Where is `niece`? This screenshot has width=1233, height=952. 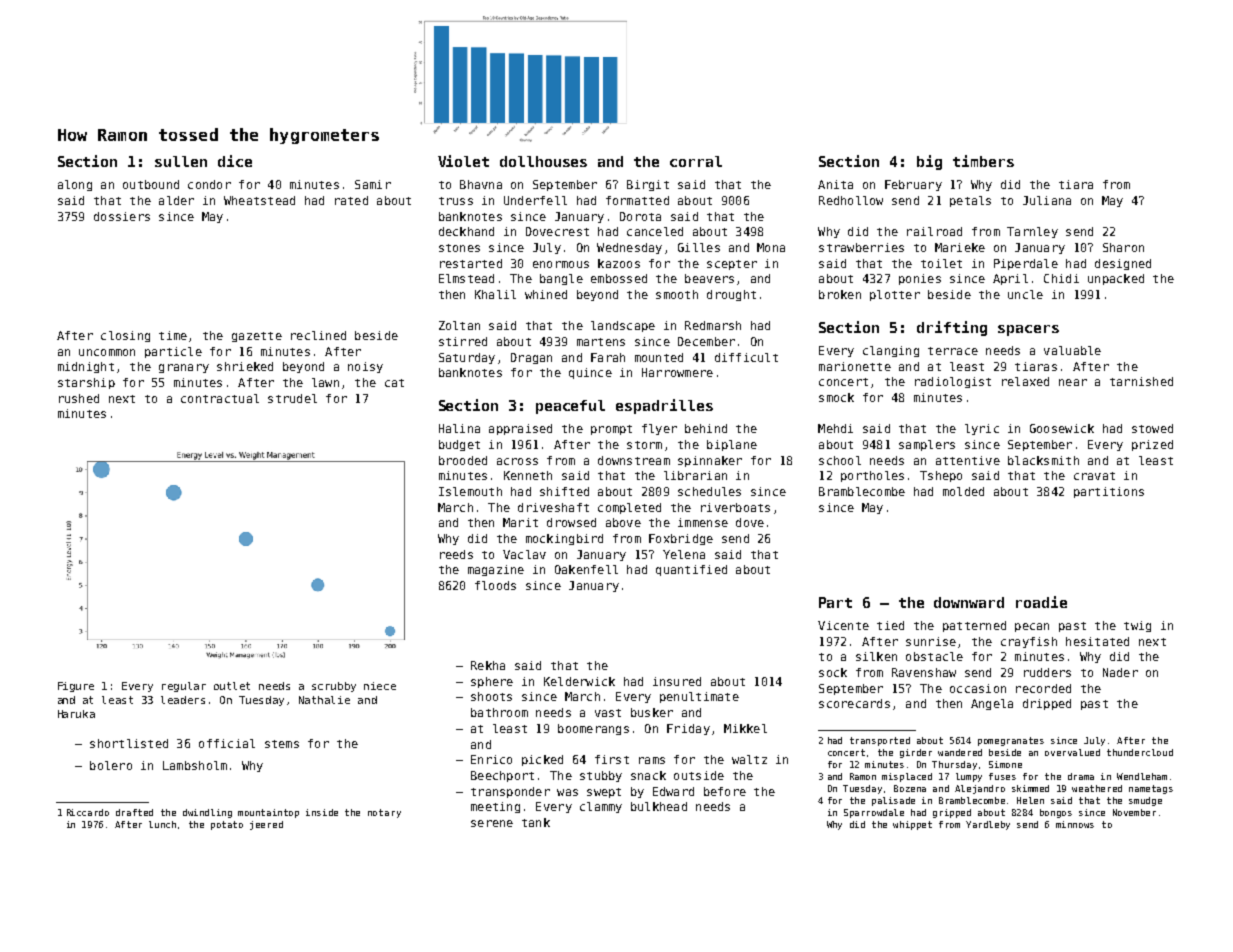 niece is located at coordinates (380, 686).
